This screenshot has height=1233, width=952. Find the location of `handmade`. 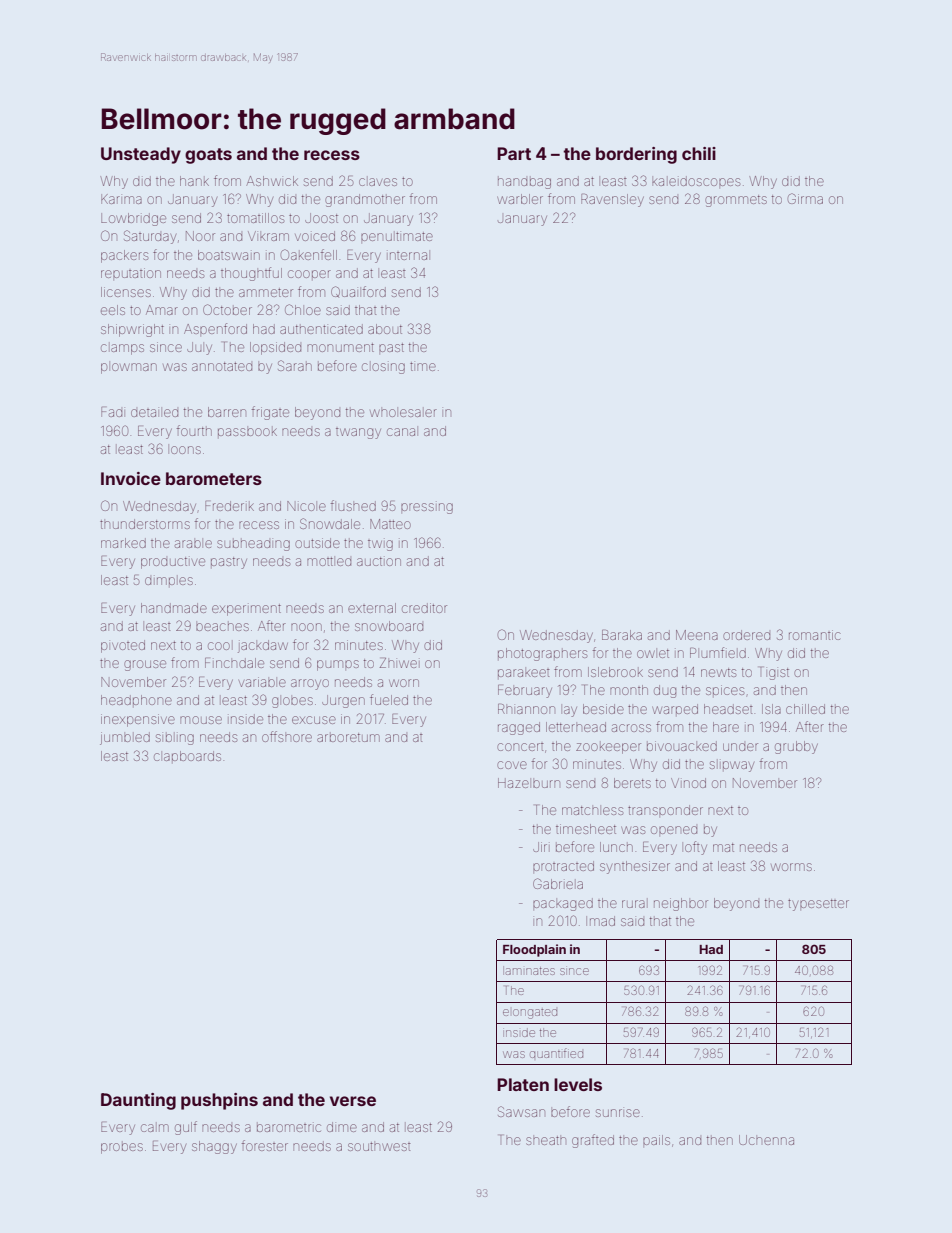

handmade is located at coordinates (174, 608).
